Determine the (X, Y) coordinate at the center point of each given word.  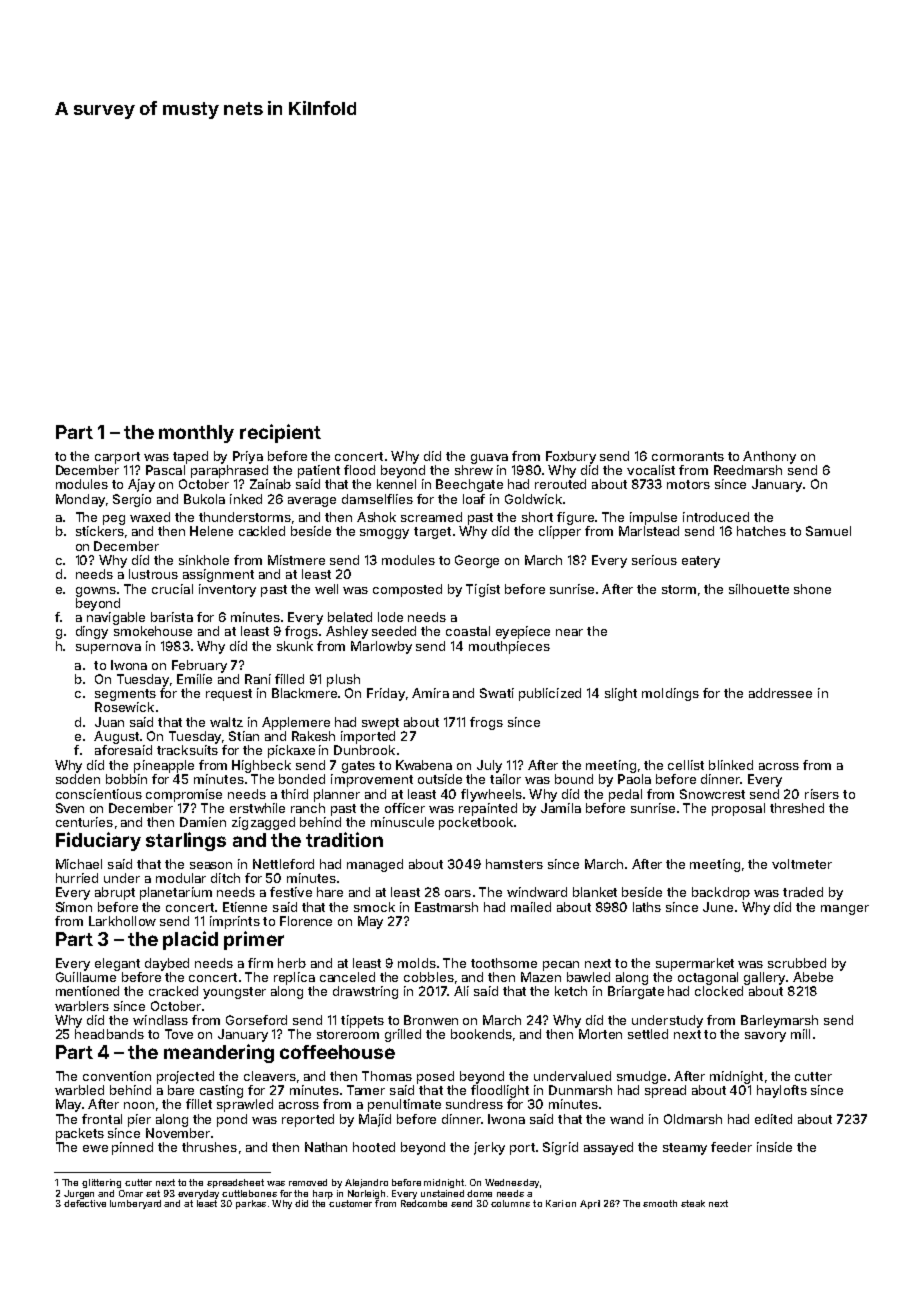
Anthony (769, 457)
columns (510, 1203)
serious (654, 560)
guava (489, 459)
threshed (797, 808)
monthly (196, 434)
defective (85, 1203)
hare (330, 892)
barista (172, 617)
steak (693, 1203)
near (569, 632)
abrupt (115, 893)
